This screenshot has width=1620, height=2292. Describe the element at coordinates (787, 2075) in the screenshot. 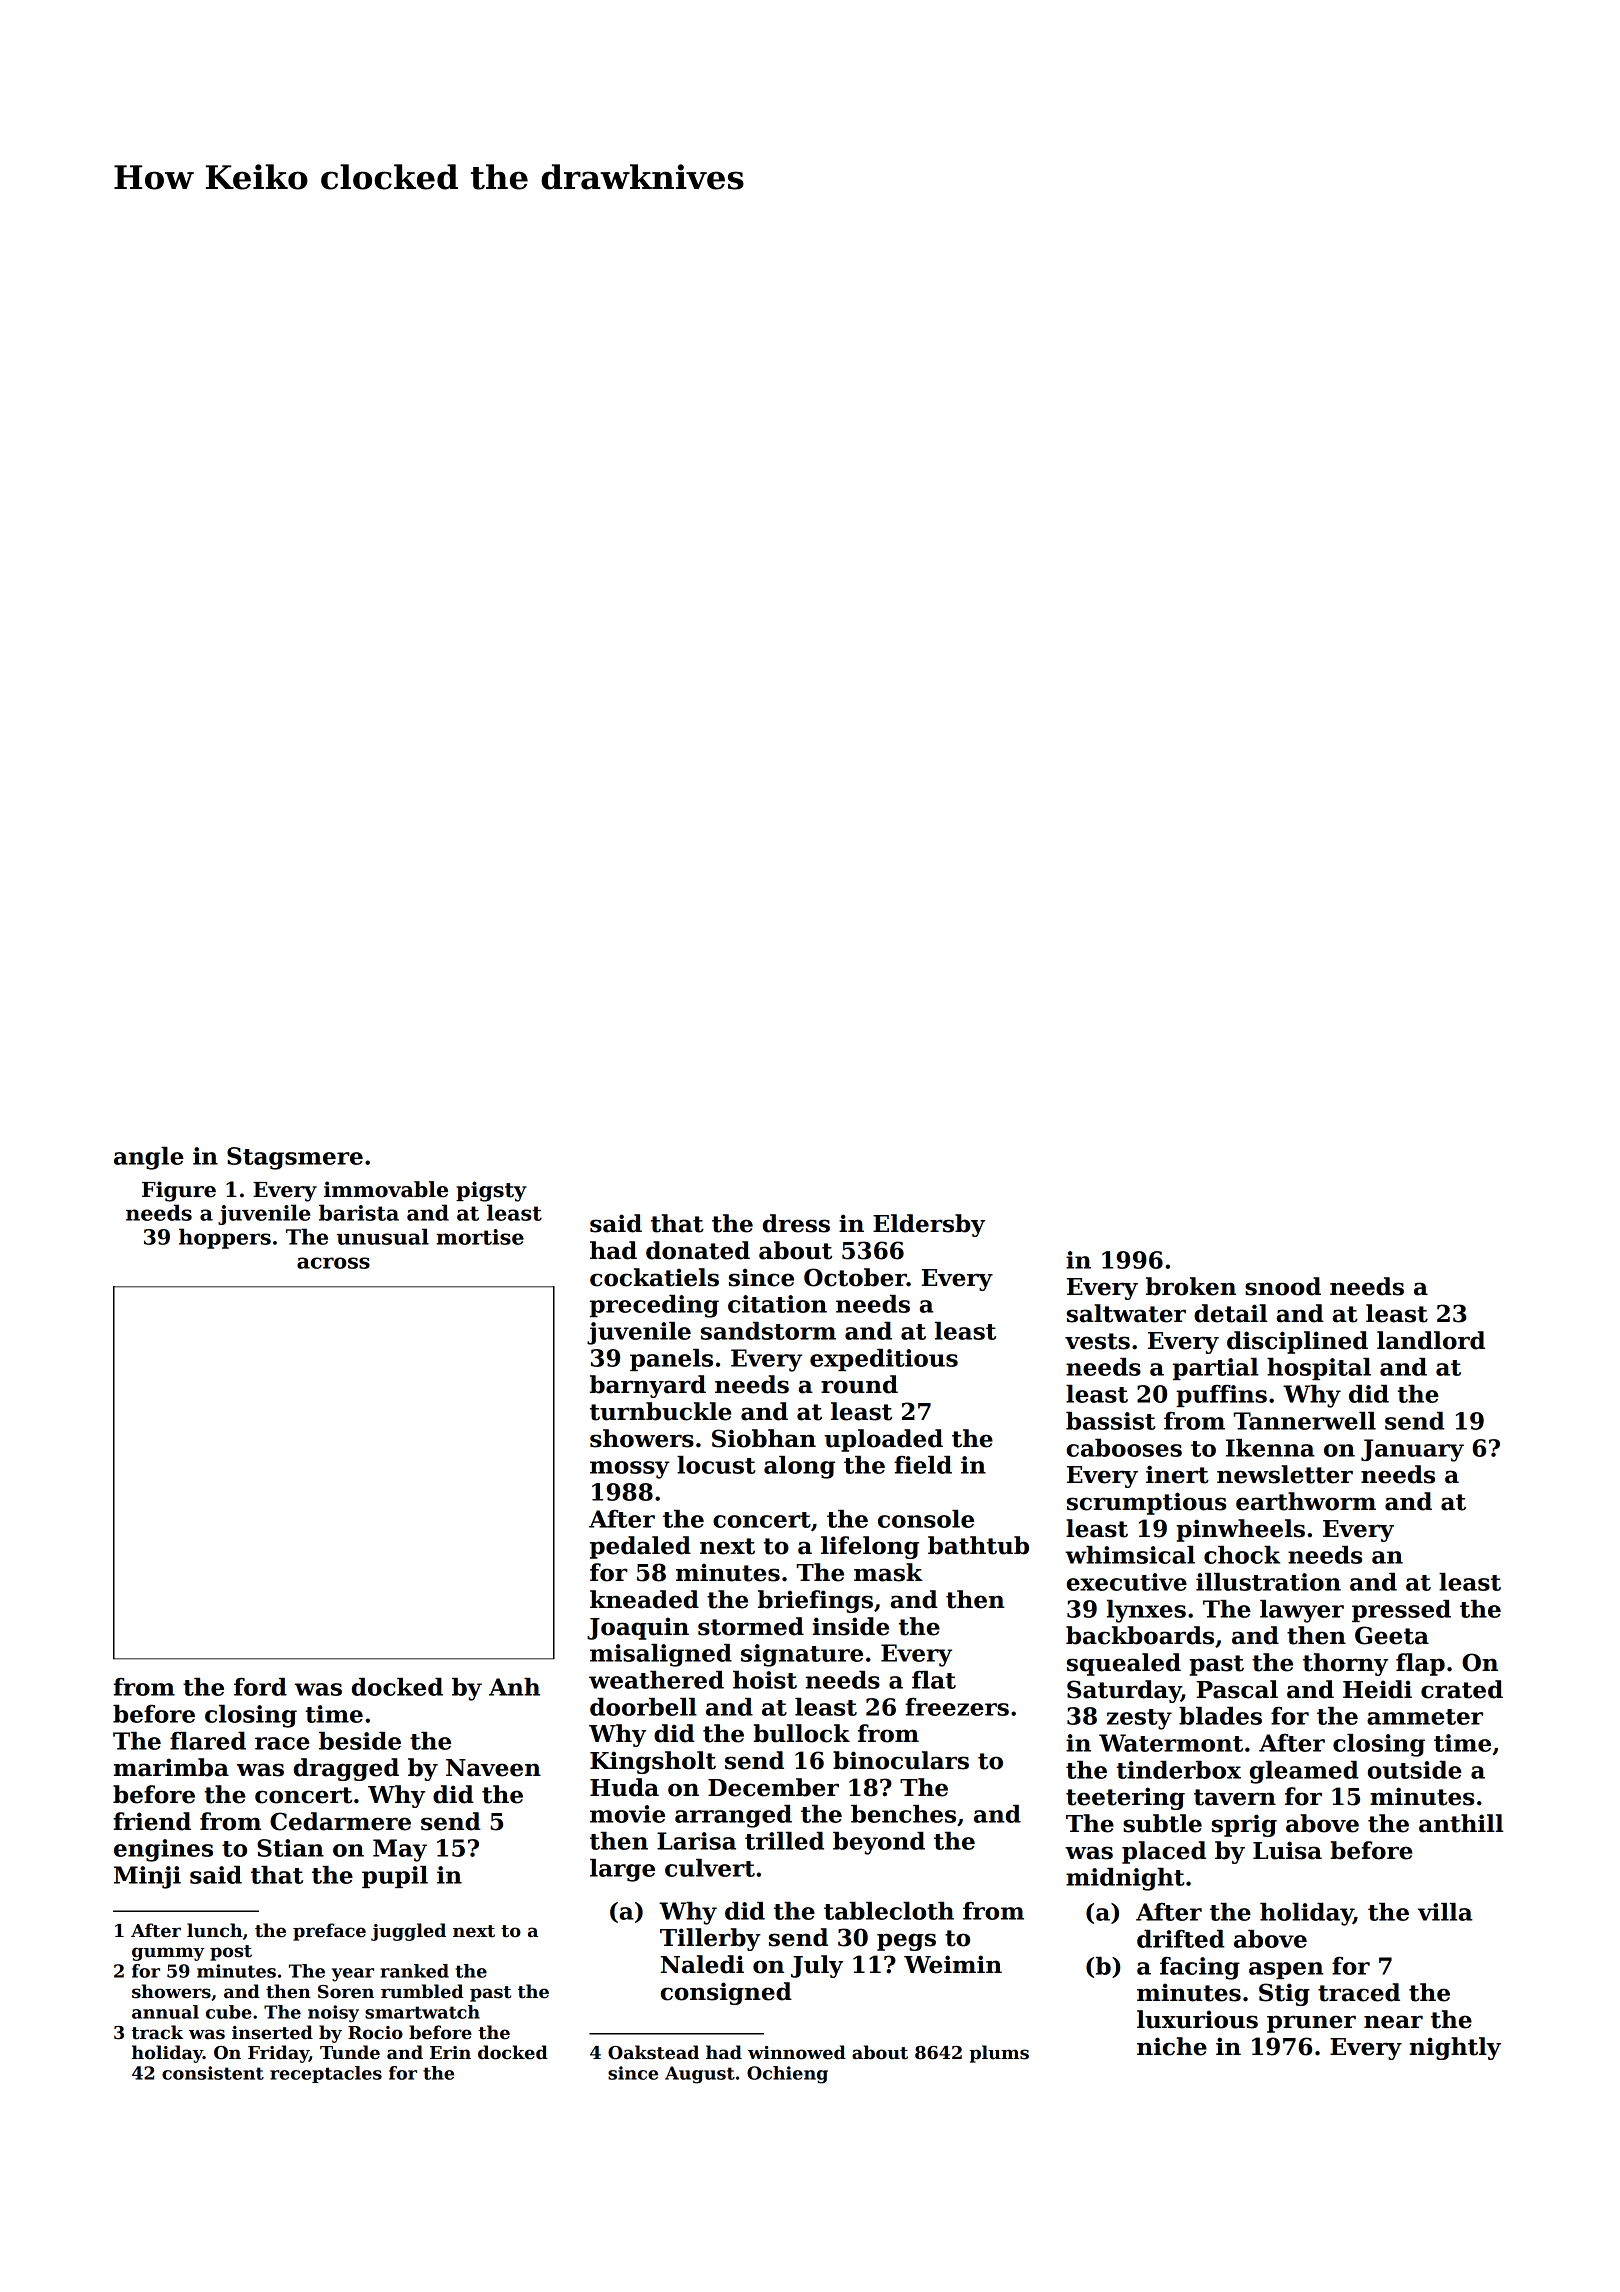

I see `Ochieng` at that location.
